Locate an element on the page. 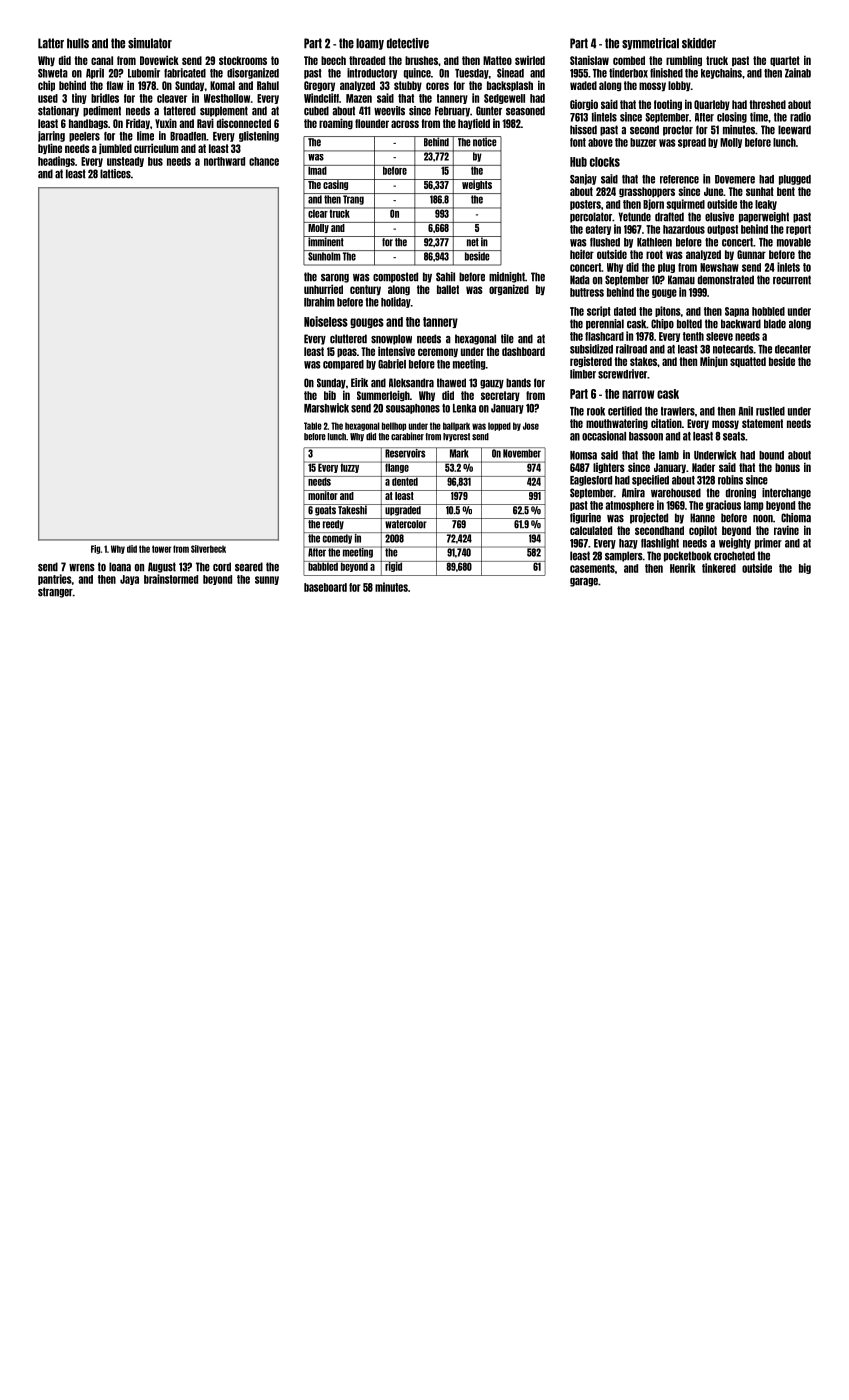 The width and height of the document is (849, 1400). Gunter is located at coordinates (489, 111).
